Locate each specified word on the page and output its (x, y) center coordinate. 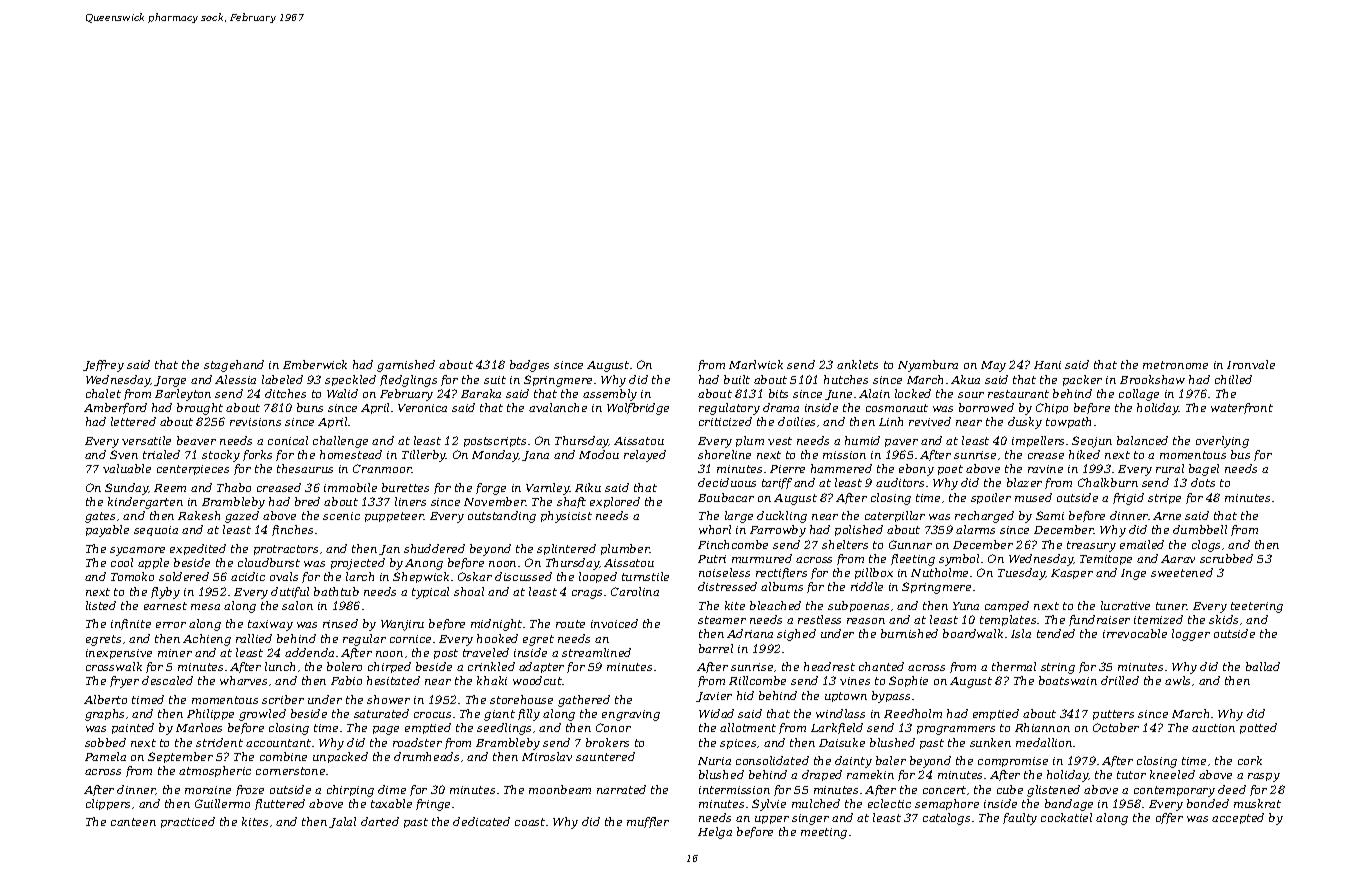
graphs (104, 715)
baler (891, 760)
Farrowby (778, 531)
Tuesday (1021, 574)
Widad (716, 713)
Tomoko (132, 576)
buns (310, 407)
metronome (1175, 365)
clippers (108, 804)
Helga (715, 833)
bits (778, 393)
